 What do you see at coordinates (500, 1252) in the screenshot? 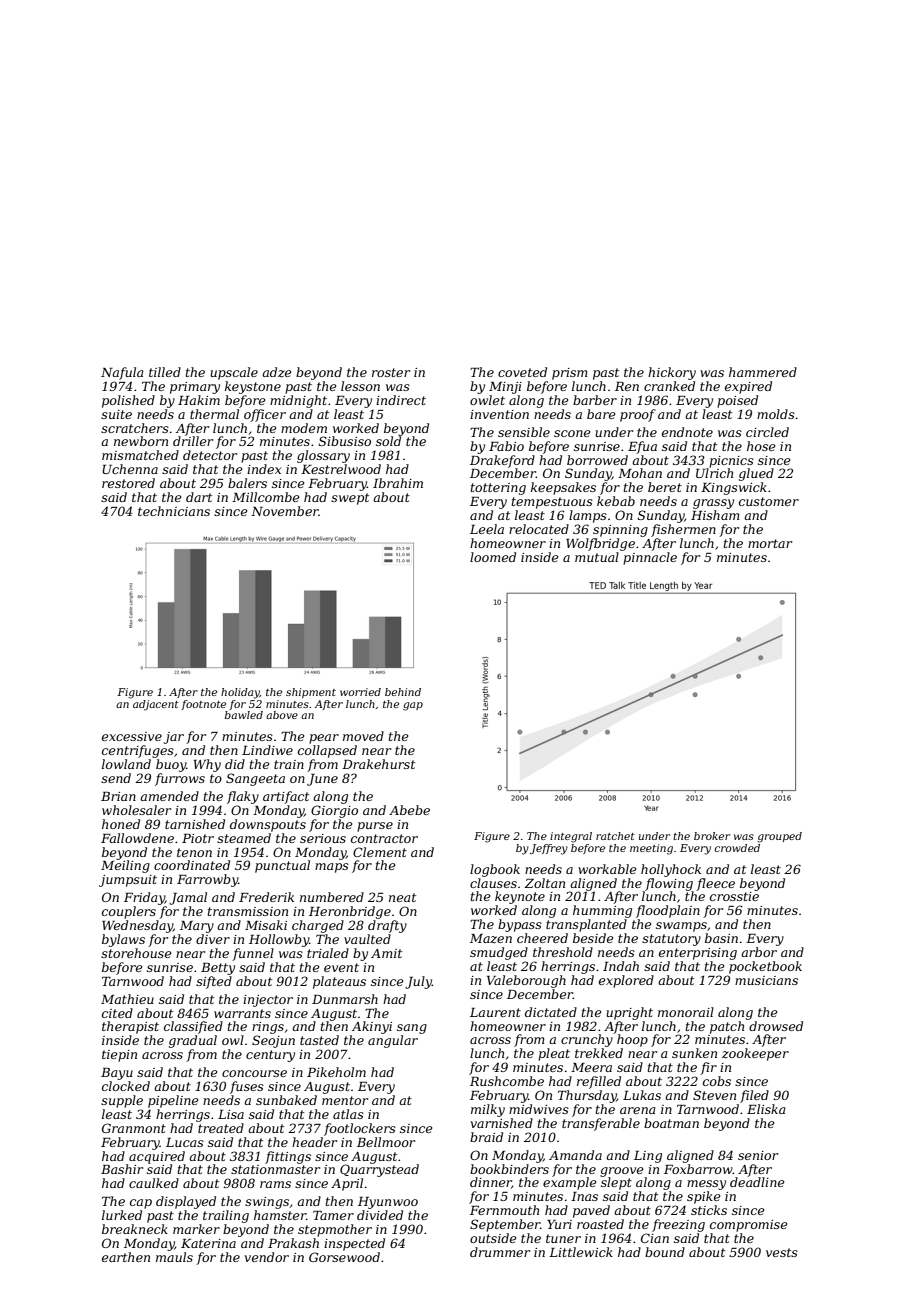
I see `drummer` at bounding box center [500, 1252].
